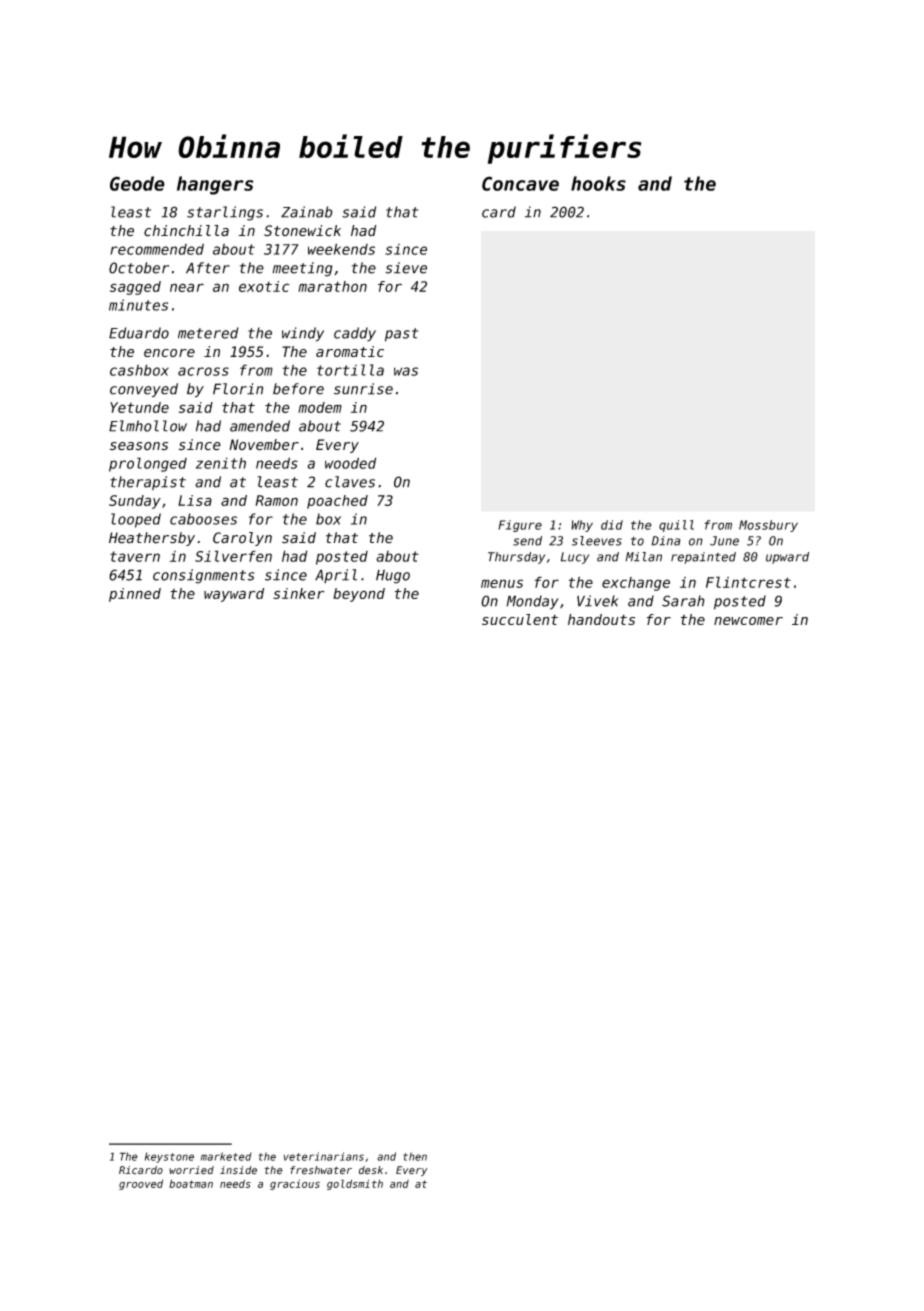 This screenshot has width=924, height=1311. What do you see at coordinates (371, 1170) in the screenshot?
I see `desk` at bounding box center [371, 1170].
